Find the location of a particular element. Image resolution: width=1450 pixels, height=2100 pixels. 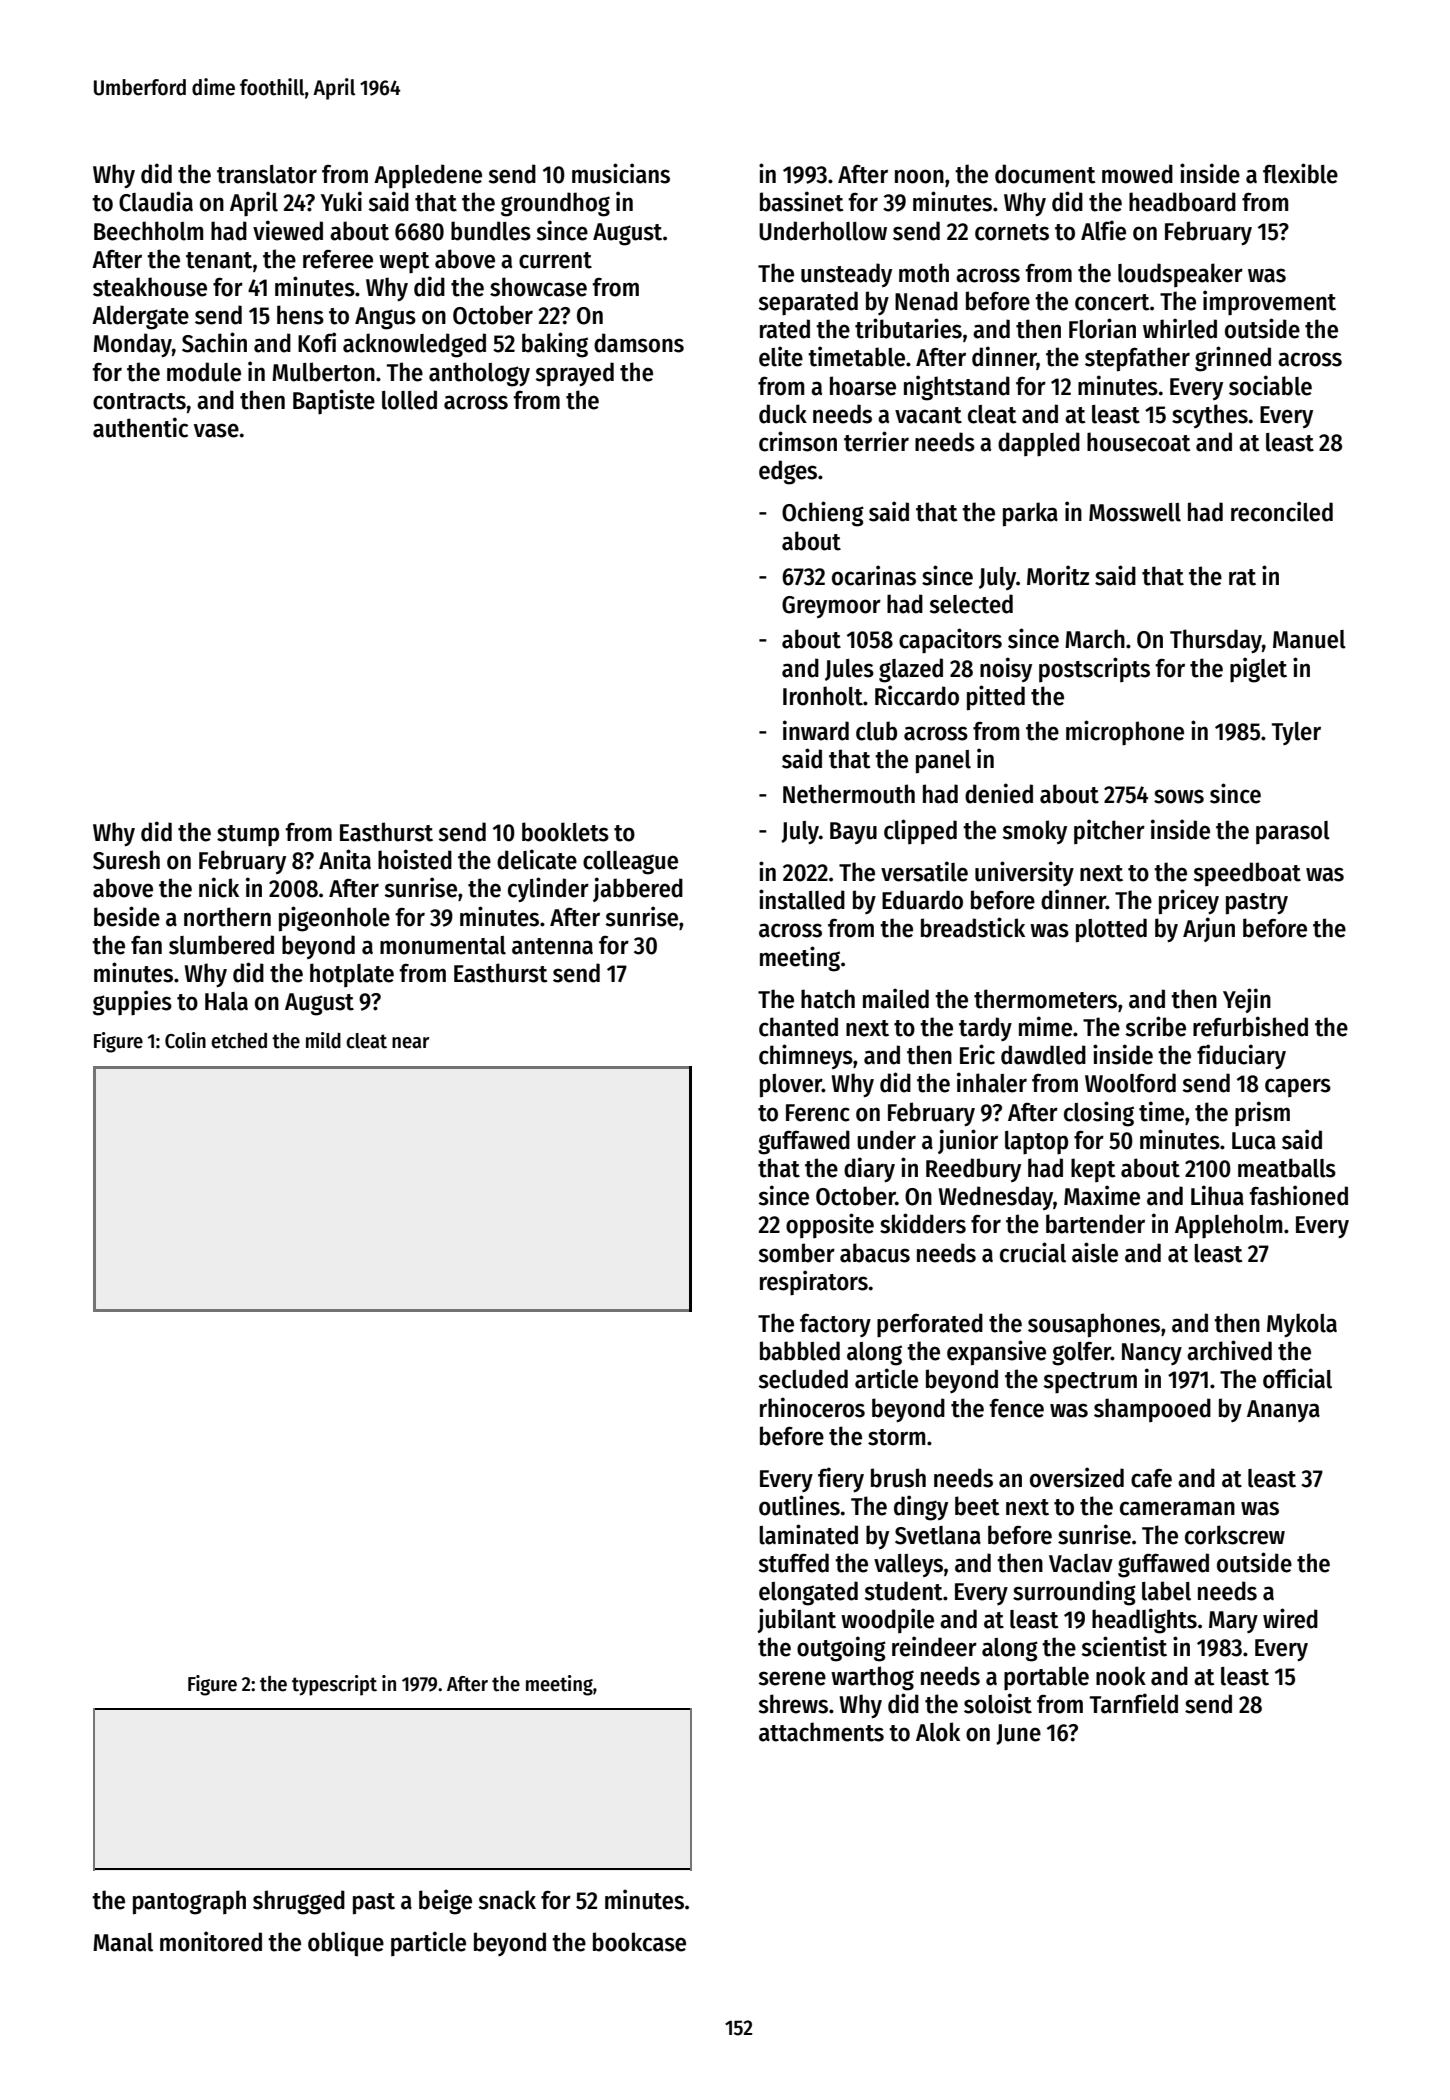

Tyler is located at coordinates (1296, 733).
